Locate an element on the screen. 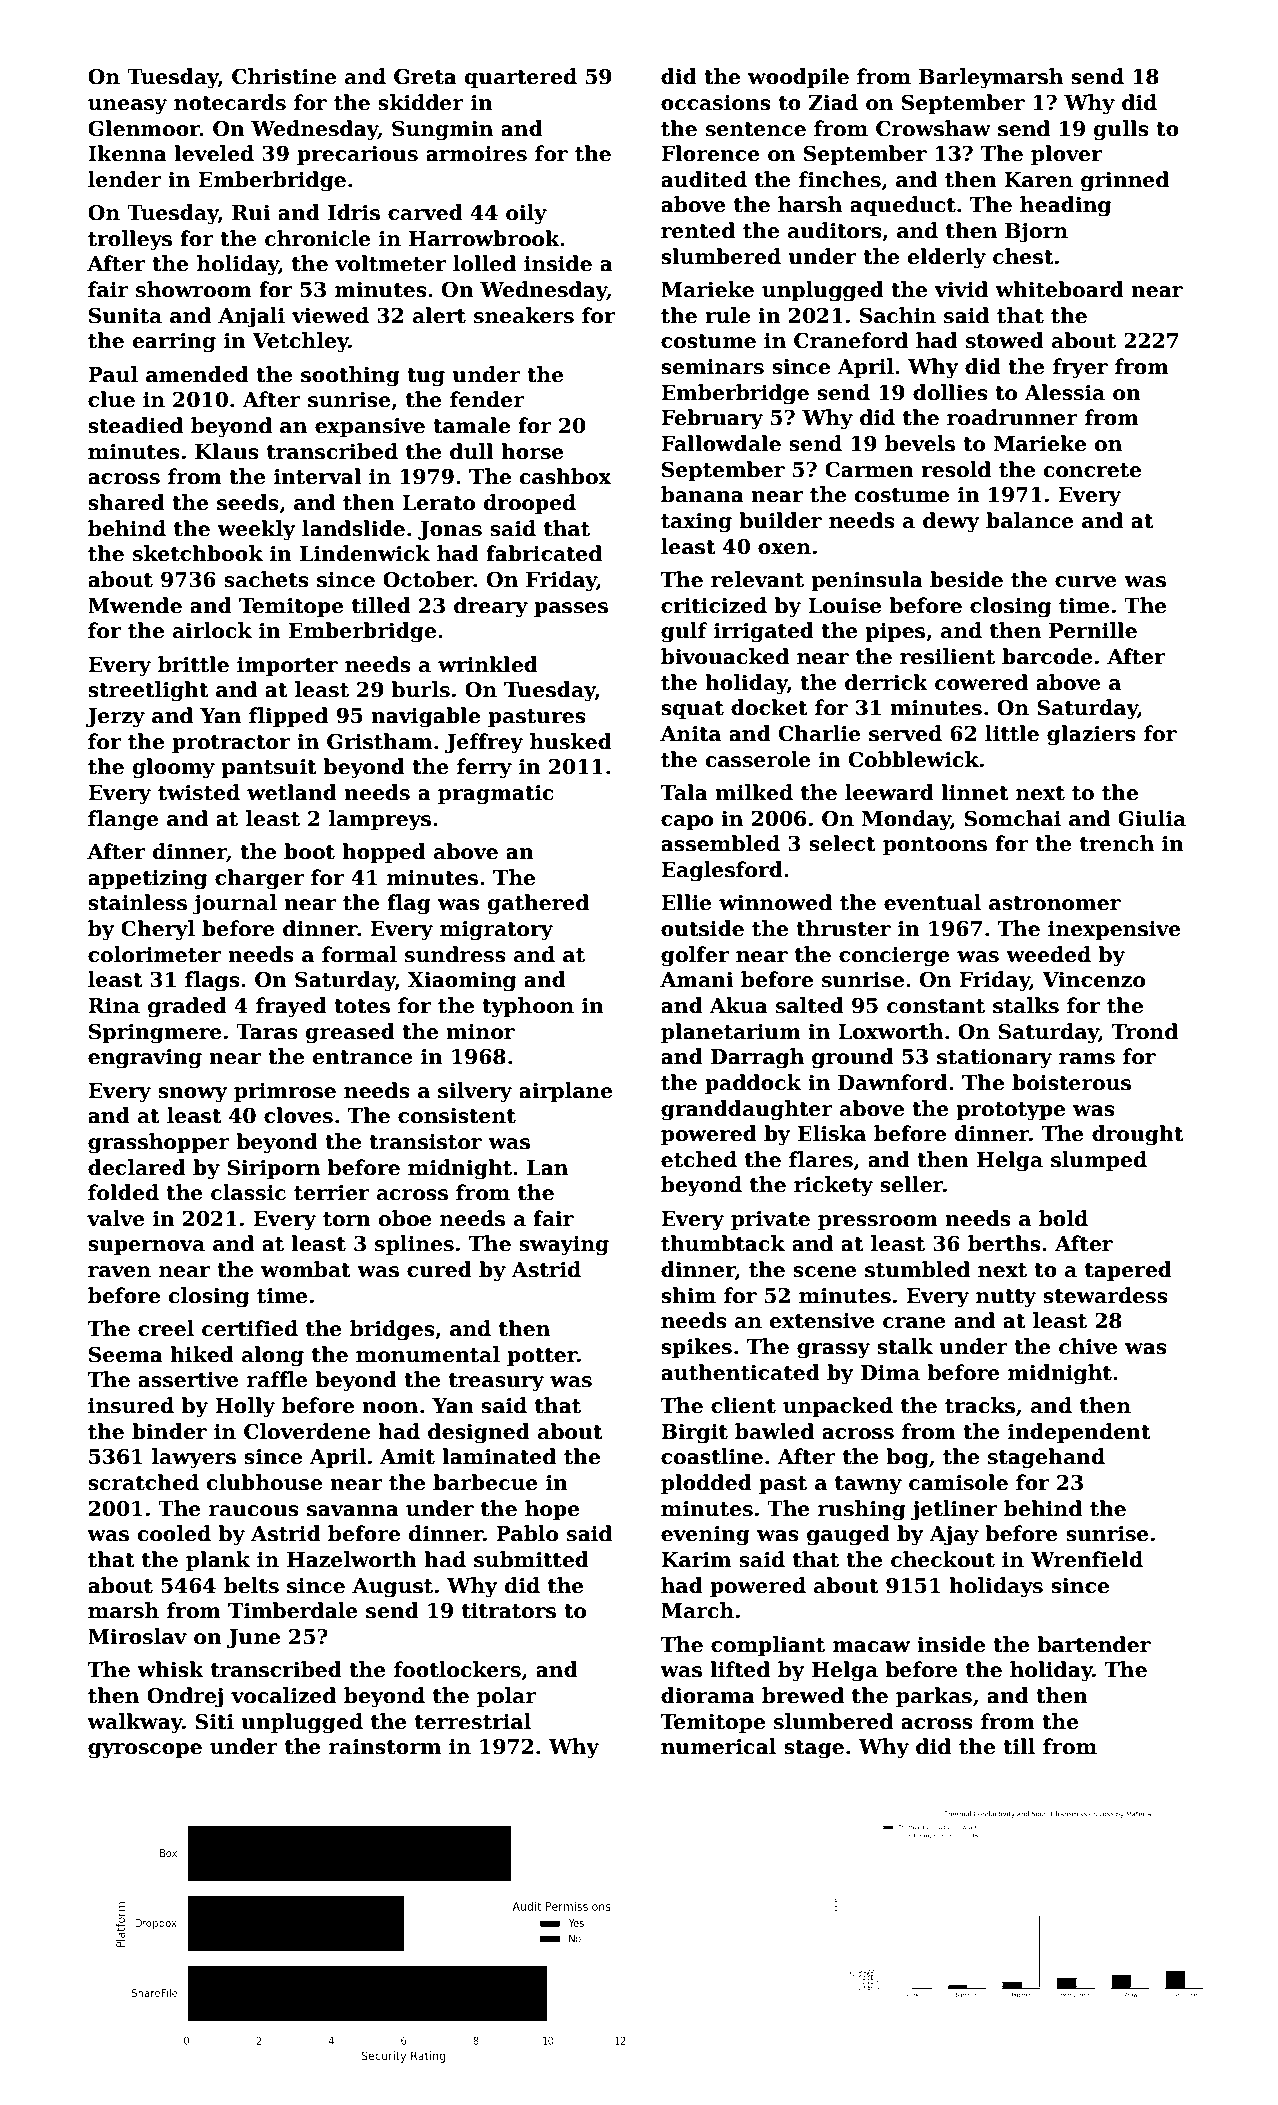 This screenshot has height=2105, width=1278. curve is located at coordinates (1086, 582).
